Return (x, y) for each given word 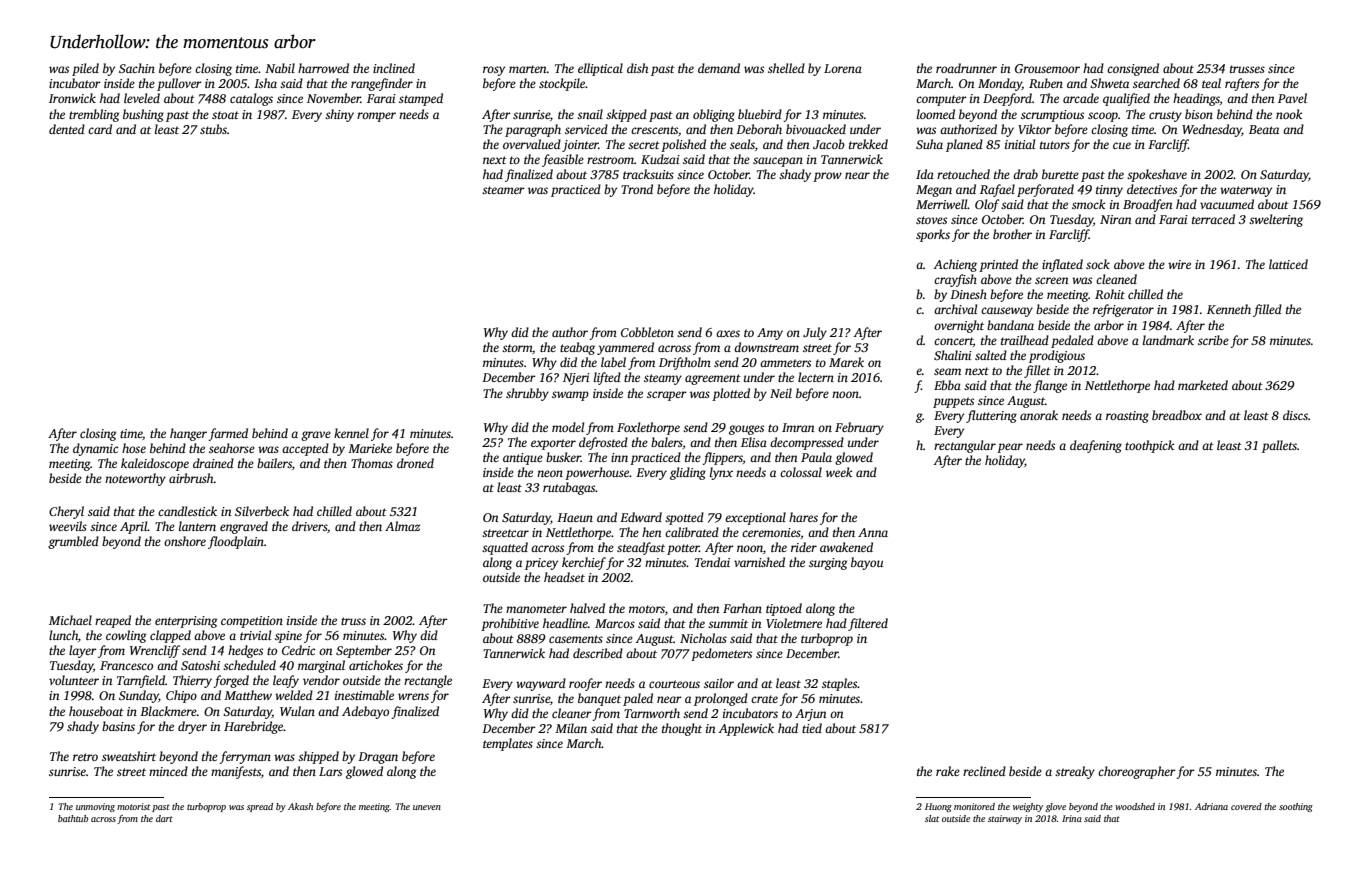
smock (1088, 204)
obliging (714, 115)
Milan (571, 728)
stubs (213, 129)
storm (517, 348)
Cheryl (66, 512)
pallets (1279, 446)
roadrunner (966, 68)
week (839, 472)
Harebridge (253, 727)
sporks (933, 235)
